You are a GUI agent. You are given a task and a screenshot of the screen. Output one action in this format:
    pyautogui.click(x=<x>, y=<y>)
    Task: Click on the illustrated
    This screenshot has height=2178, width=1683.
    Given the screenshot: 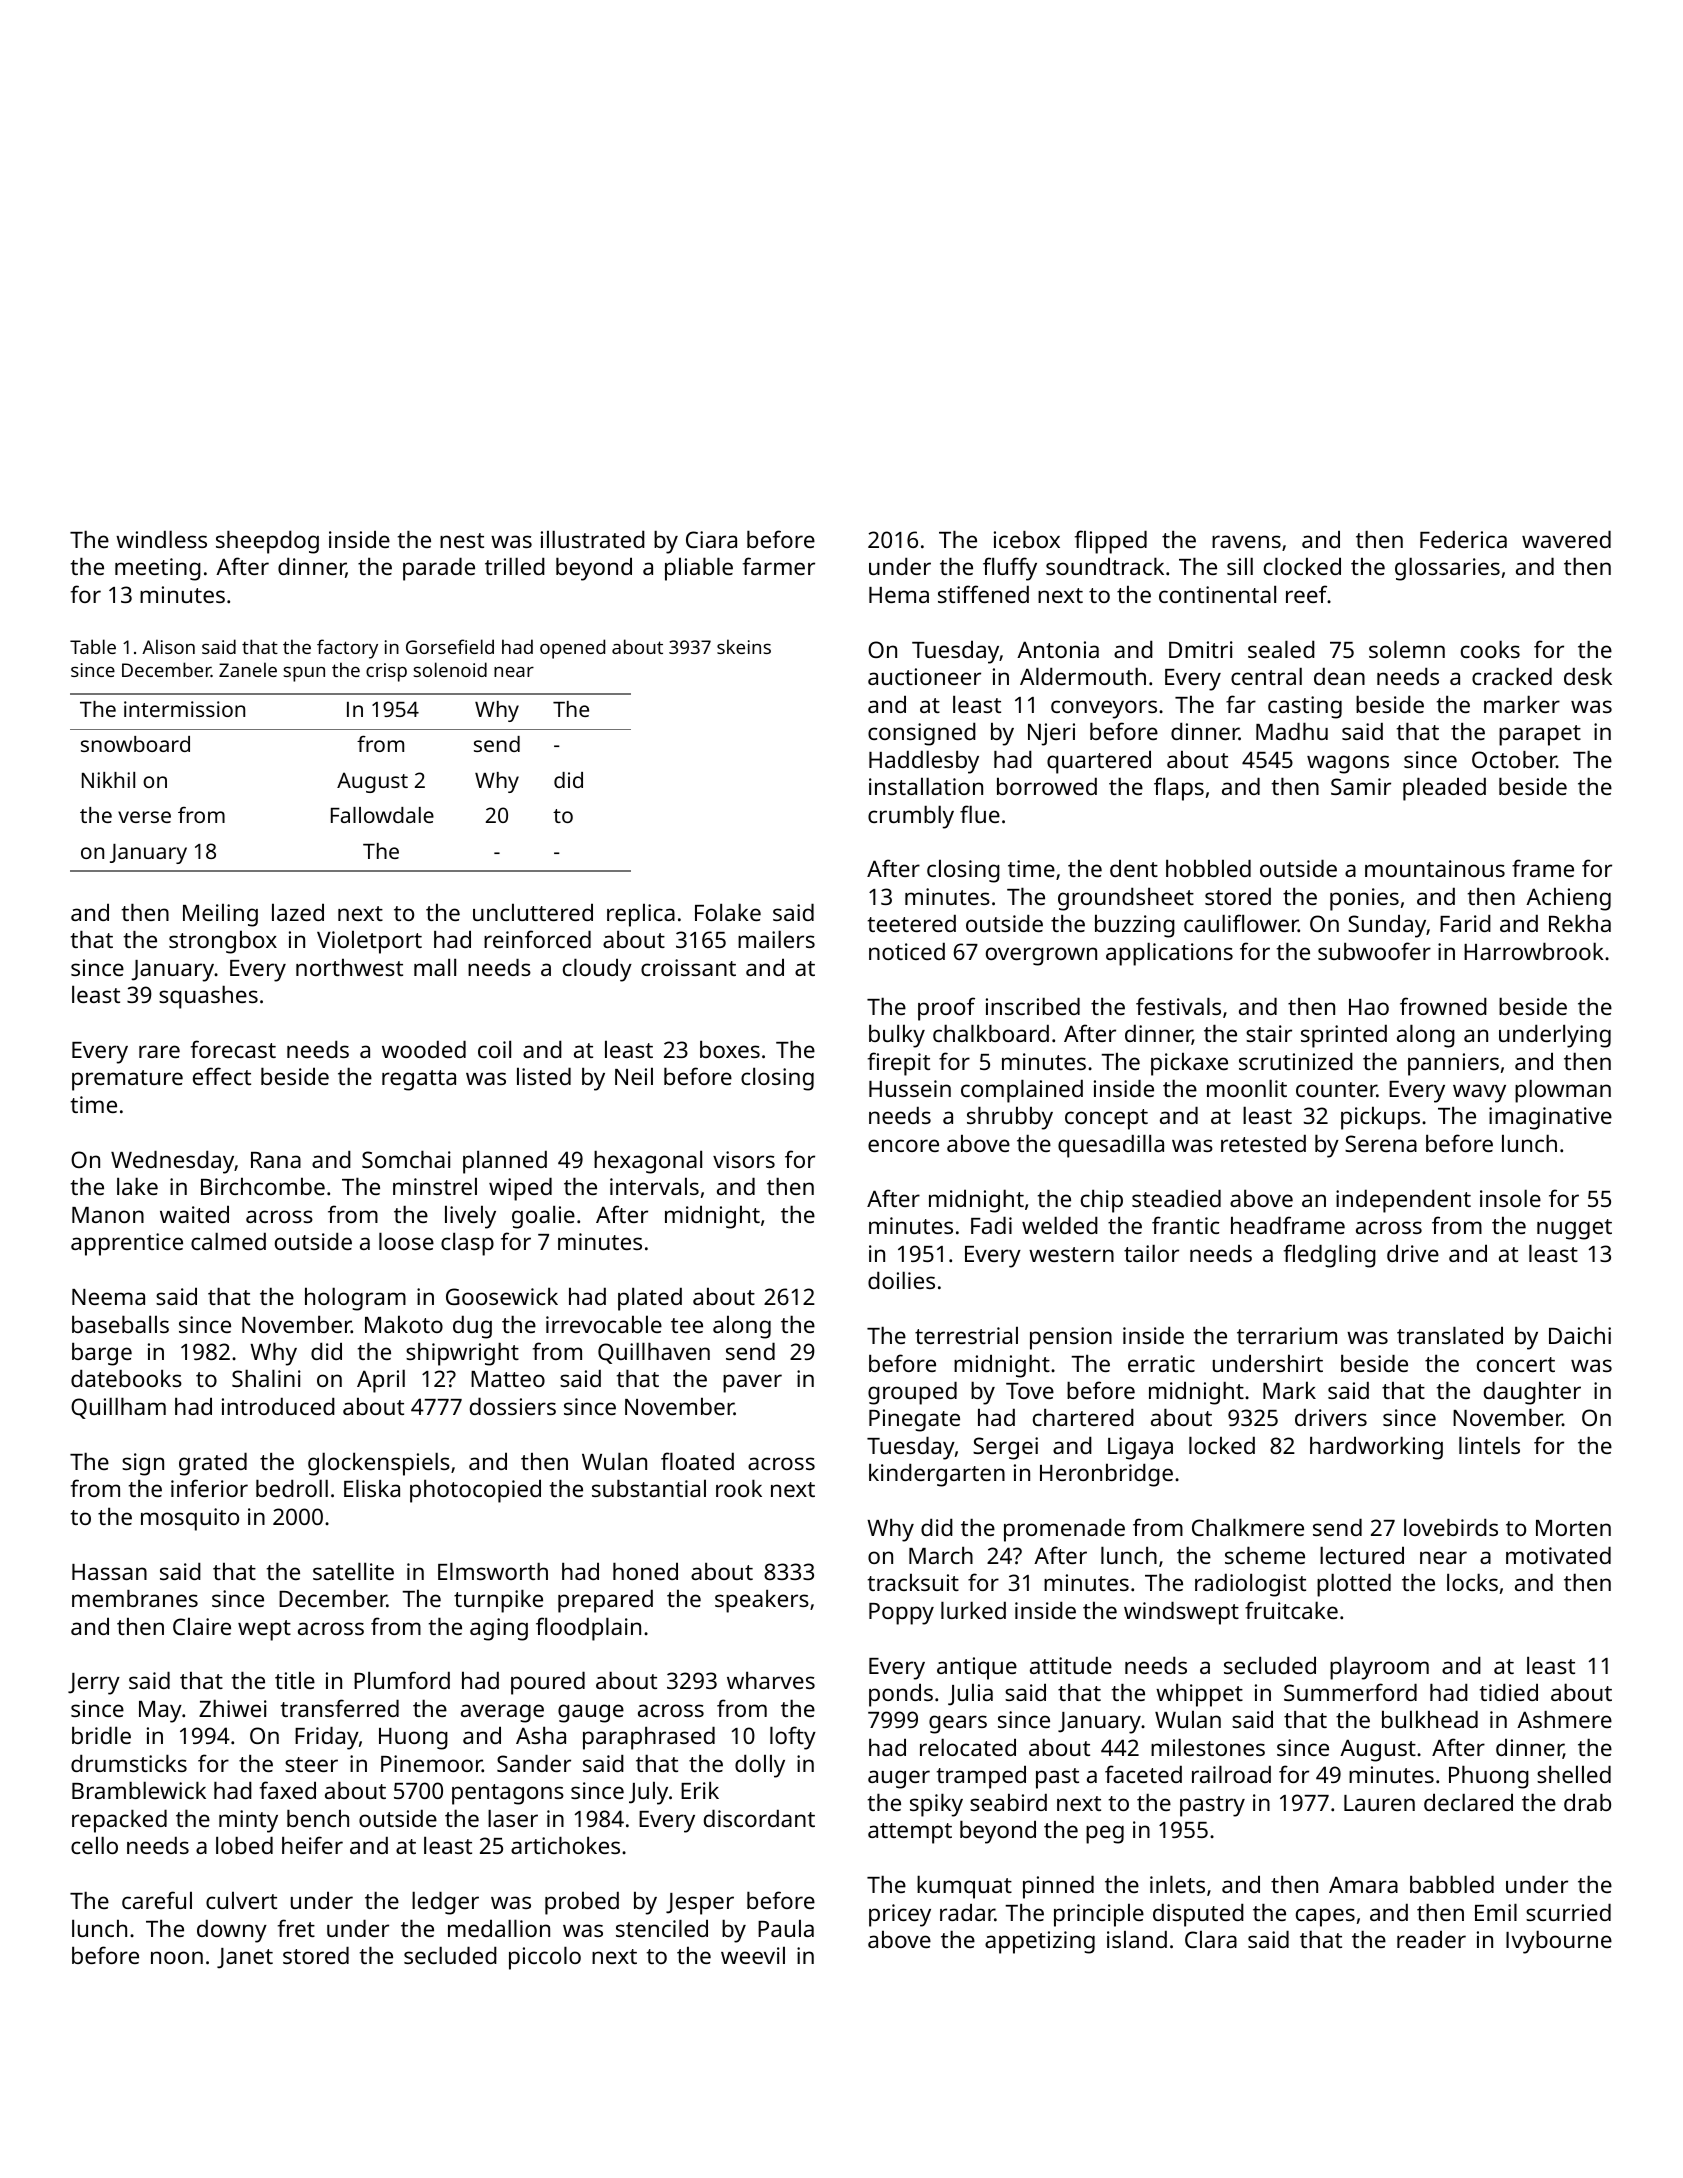 What is the action you would take?
    pyautogui.click(x=593, y=539)
